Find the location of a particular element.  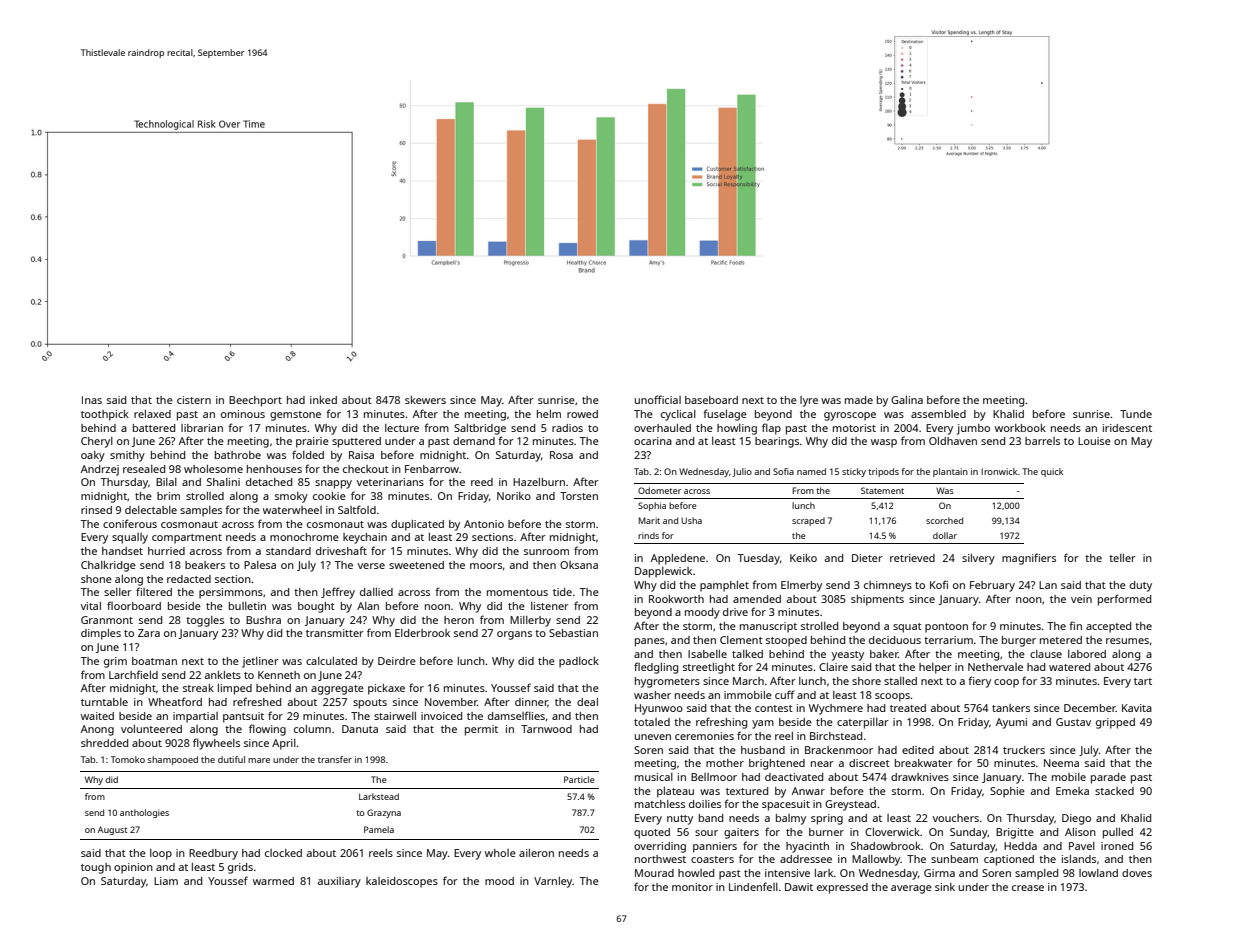

performed is located at coordinates (1124, 600).
